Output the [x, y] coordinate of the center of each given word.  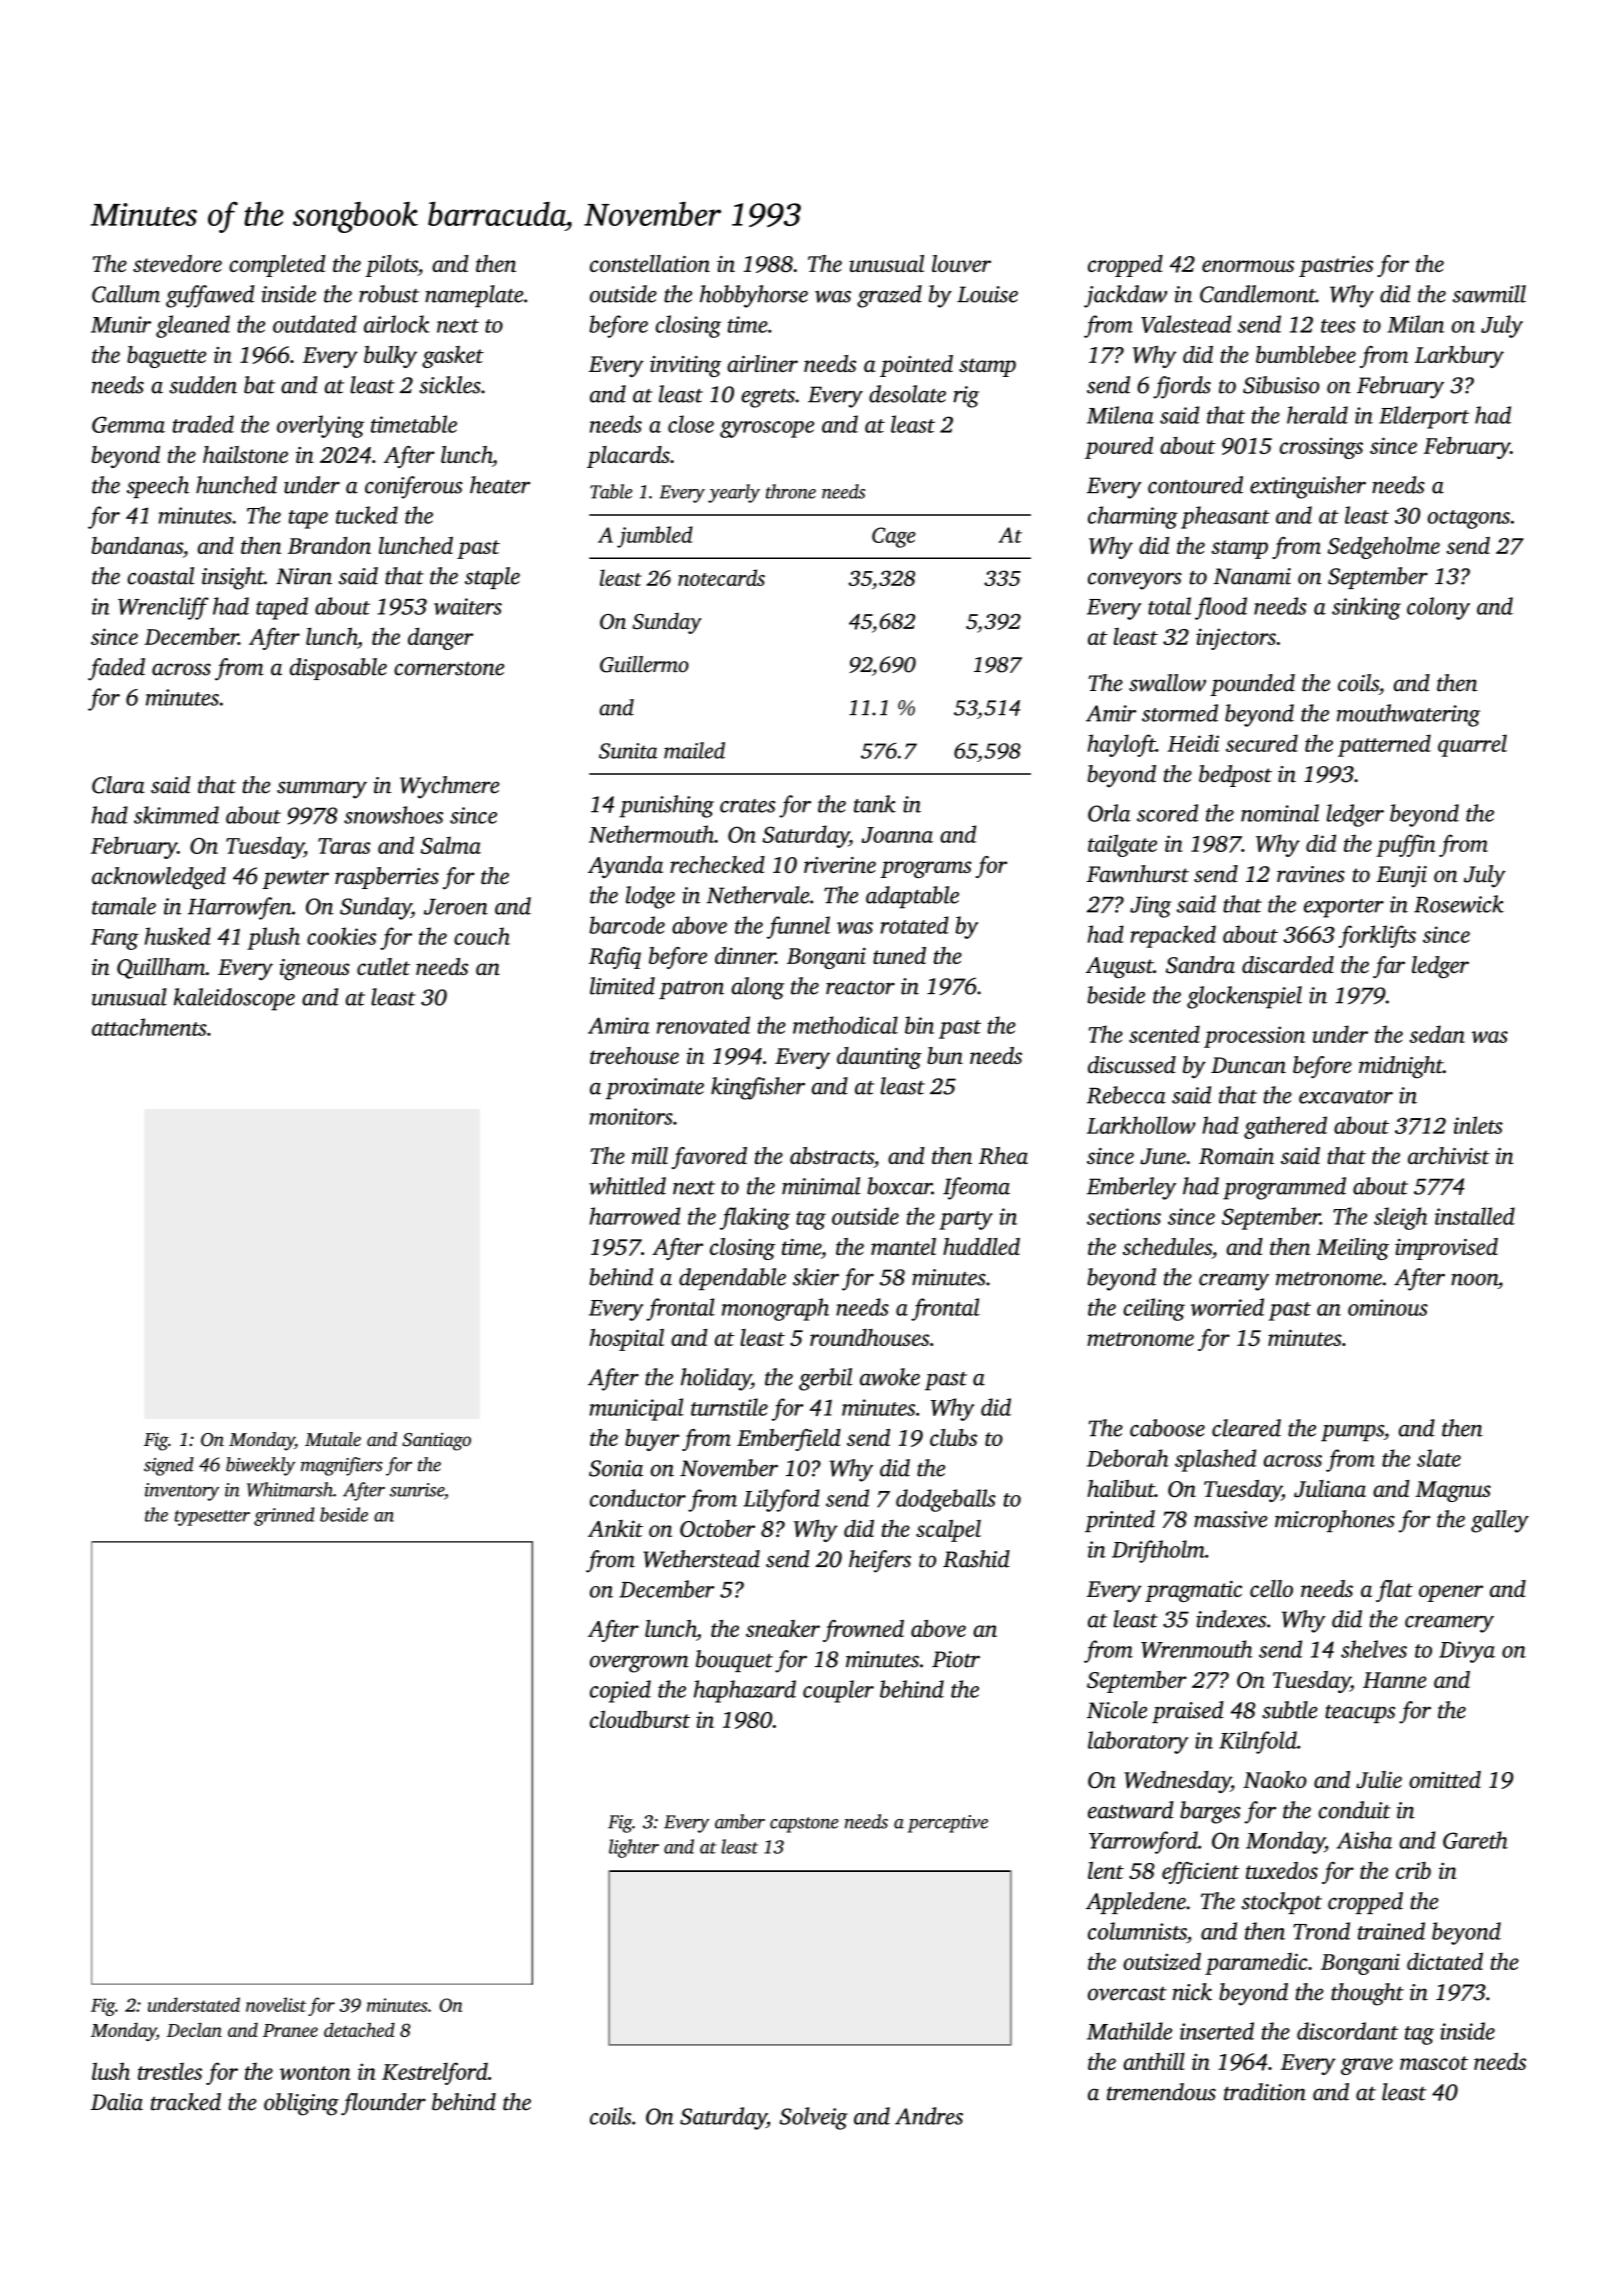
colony [1438, 608]
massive [1231, 1519]
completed [277, 266]
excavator [1346, 1097]
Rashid [976, 1559]
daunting [879, 1058]
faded [116, 669]
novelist [276, 2004]
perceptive [948, 1824]
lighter [634, 1848]
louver [961, 263]
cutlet [383, 966]
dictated [1445, 1961]
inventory [182, 1492]
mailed [694, 750]
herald [1317, 415]
